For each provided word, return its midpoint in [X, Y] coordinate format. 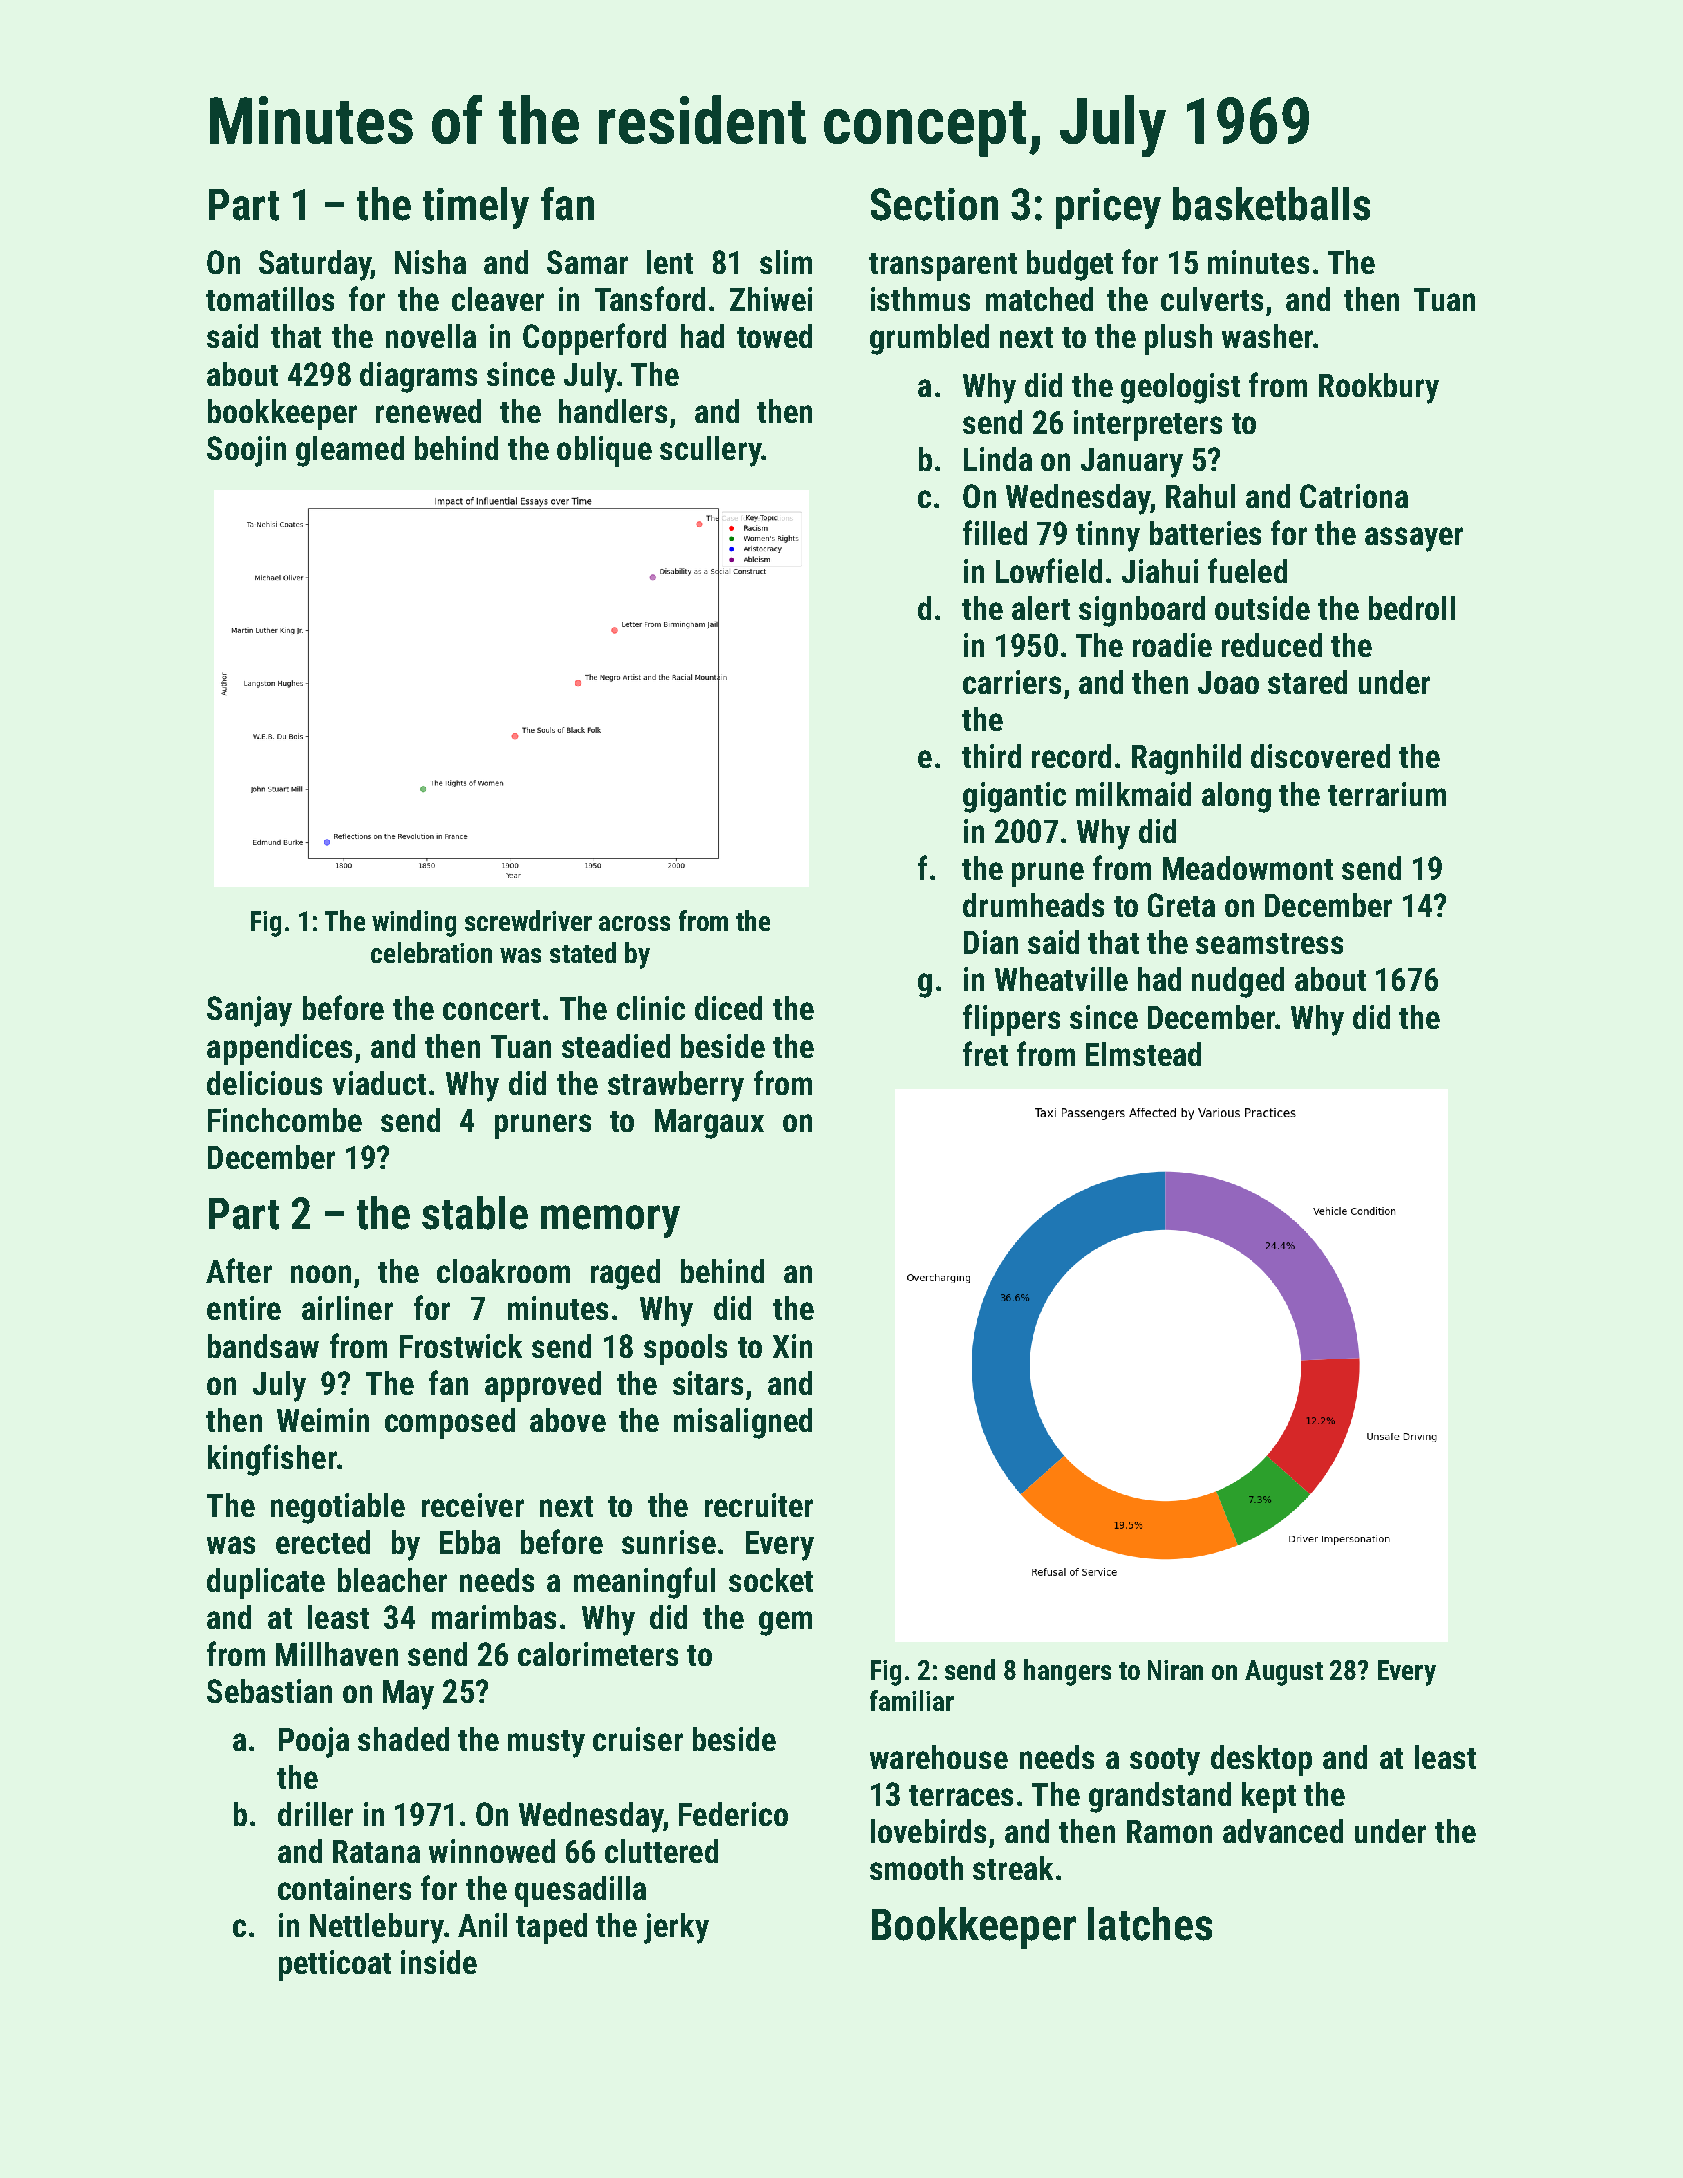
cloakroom [503, 1271]
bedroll [1412, 608]
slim [786, 262]
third [991, 756]
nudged [1238, 982]
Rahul [1200, 496]
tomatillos [270, 299]
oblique [604, 451]
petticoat [335, 1965]
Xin [792, 1346]
